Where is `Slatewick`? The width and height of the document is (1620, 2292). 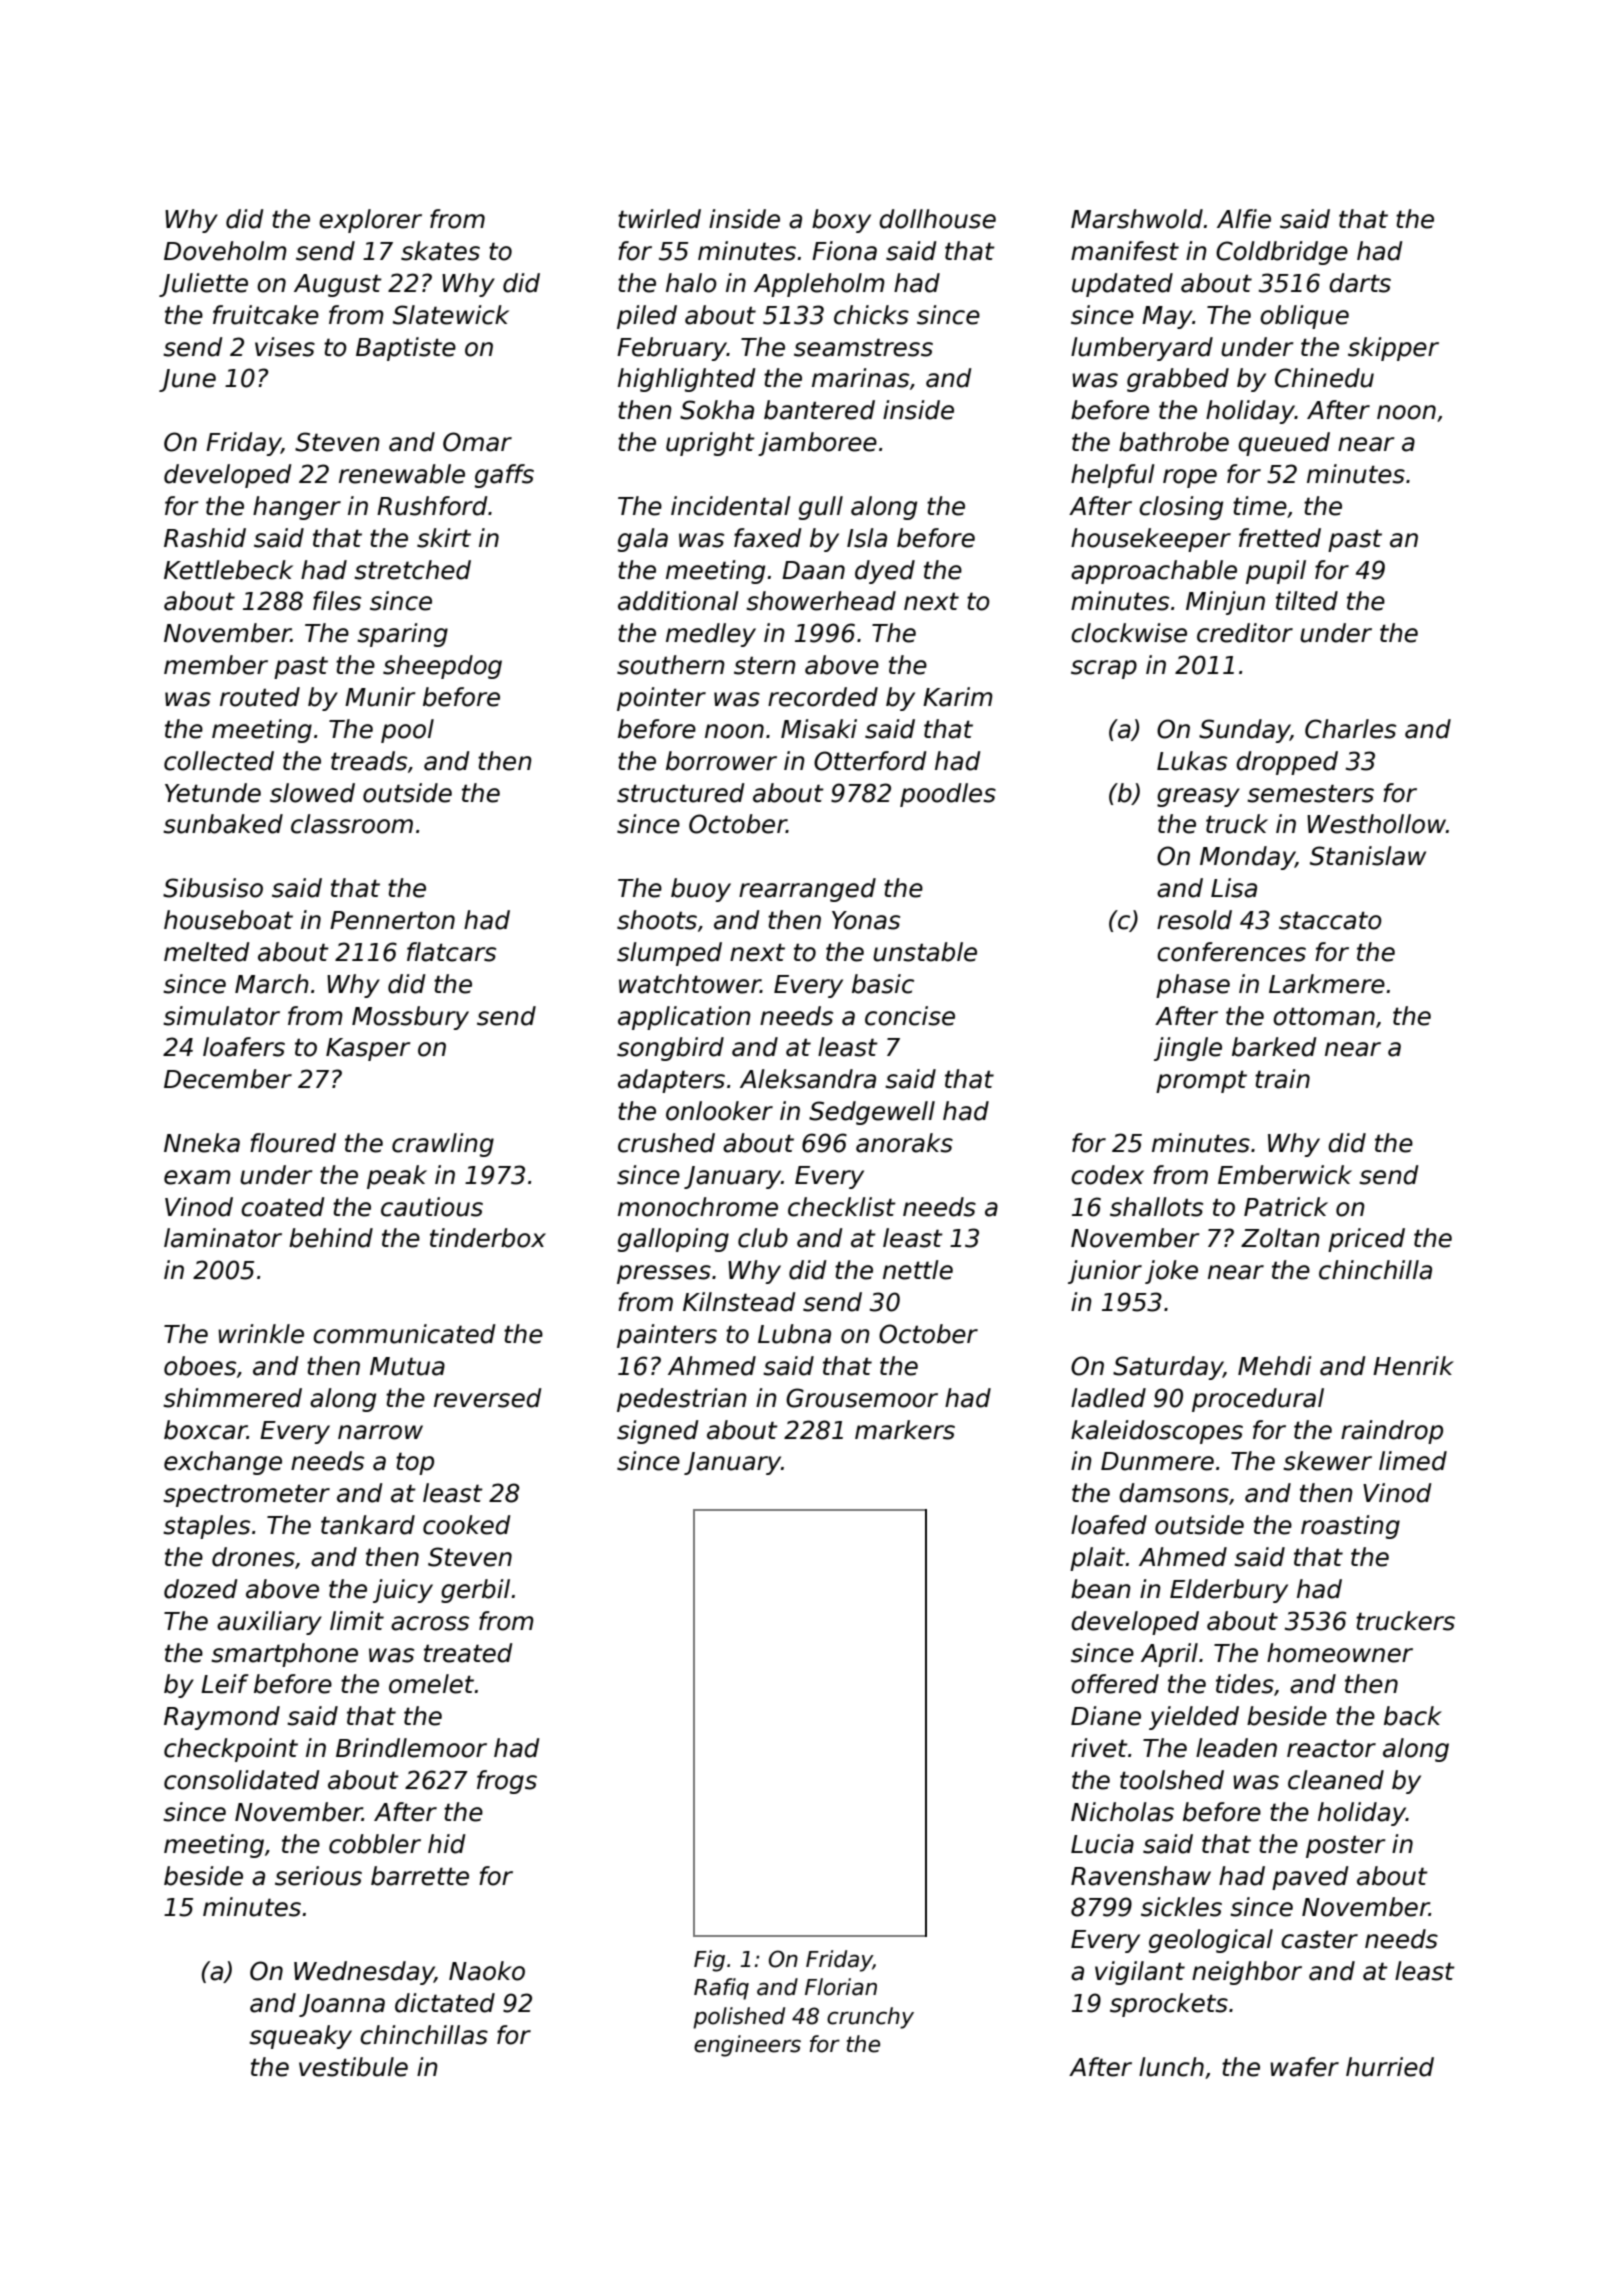 Slatewick is located at coordinates (451, 315).
